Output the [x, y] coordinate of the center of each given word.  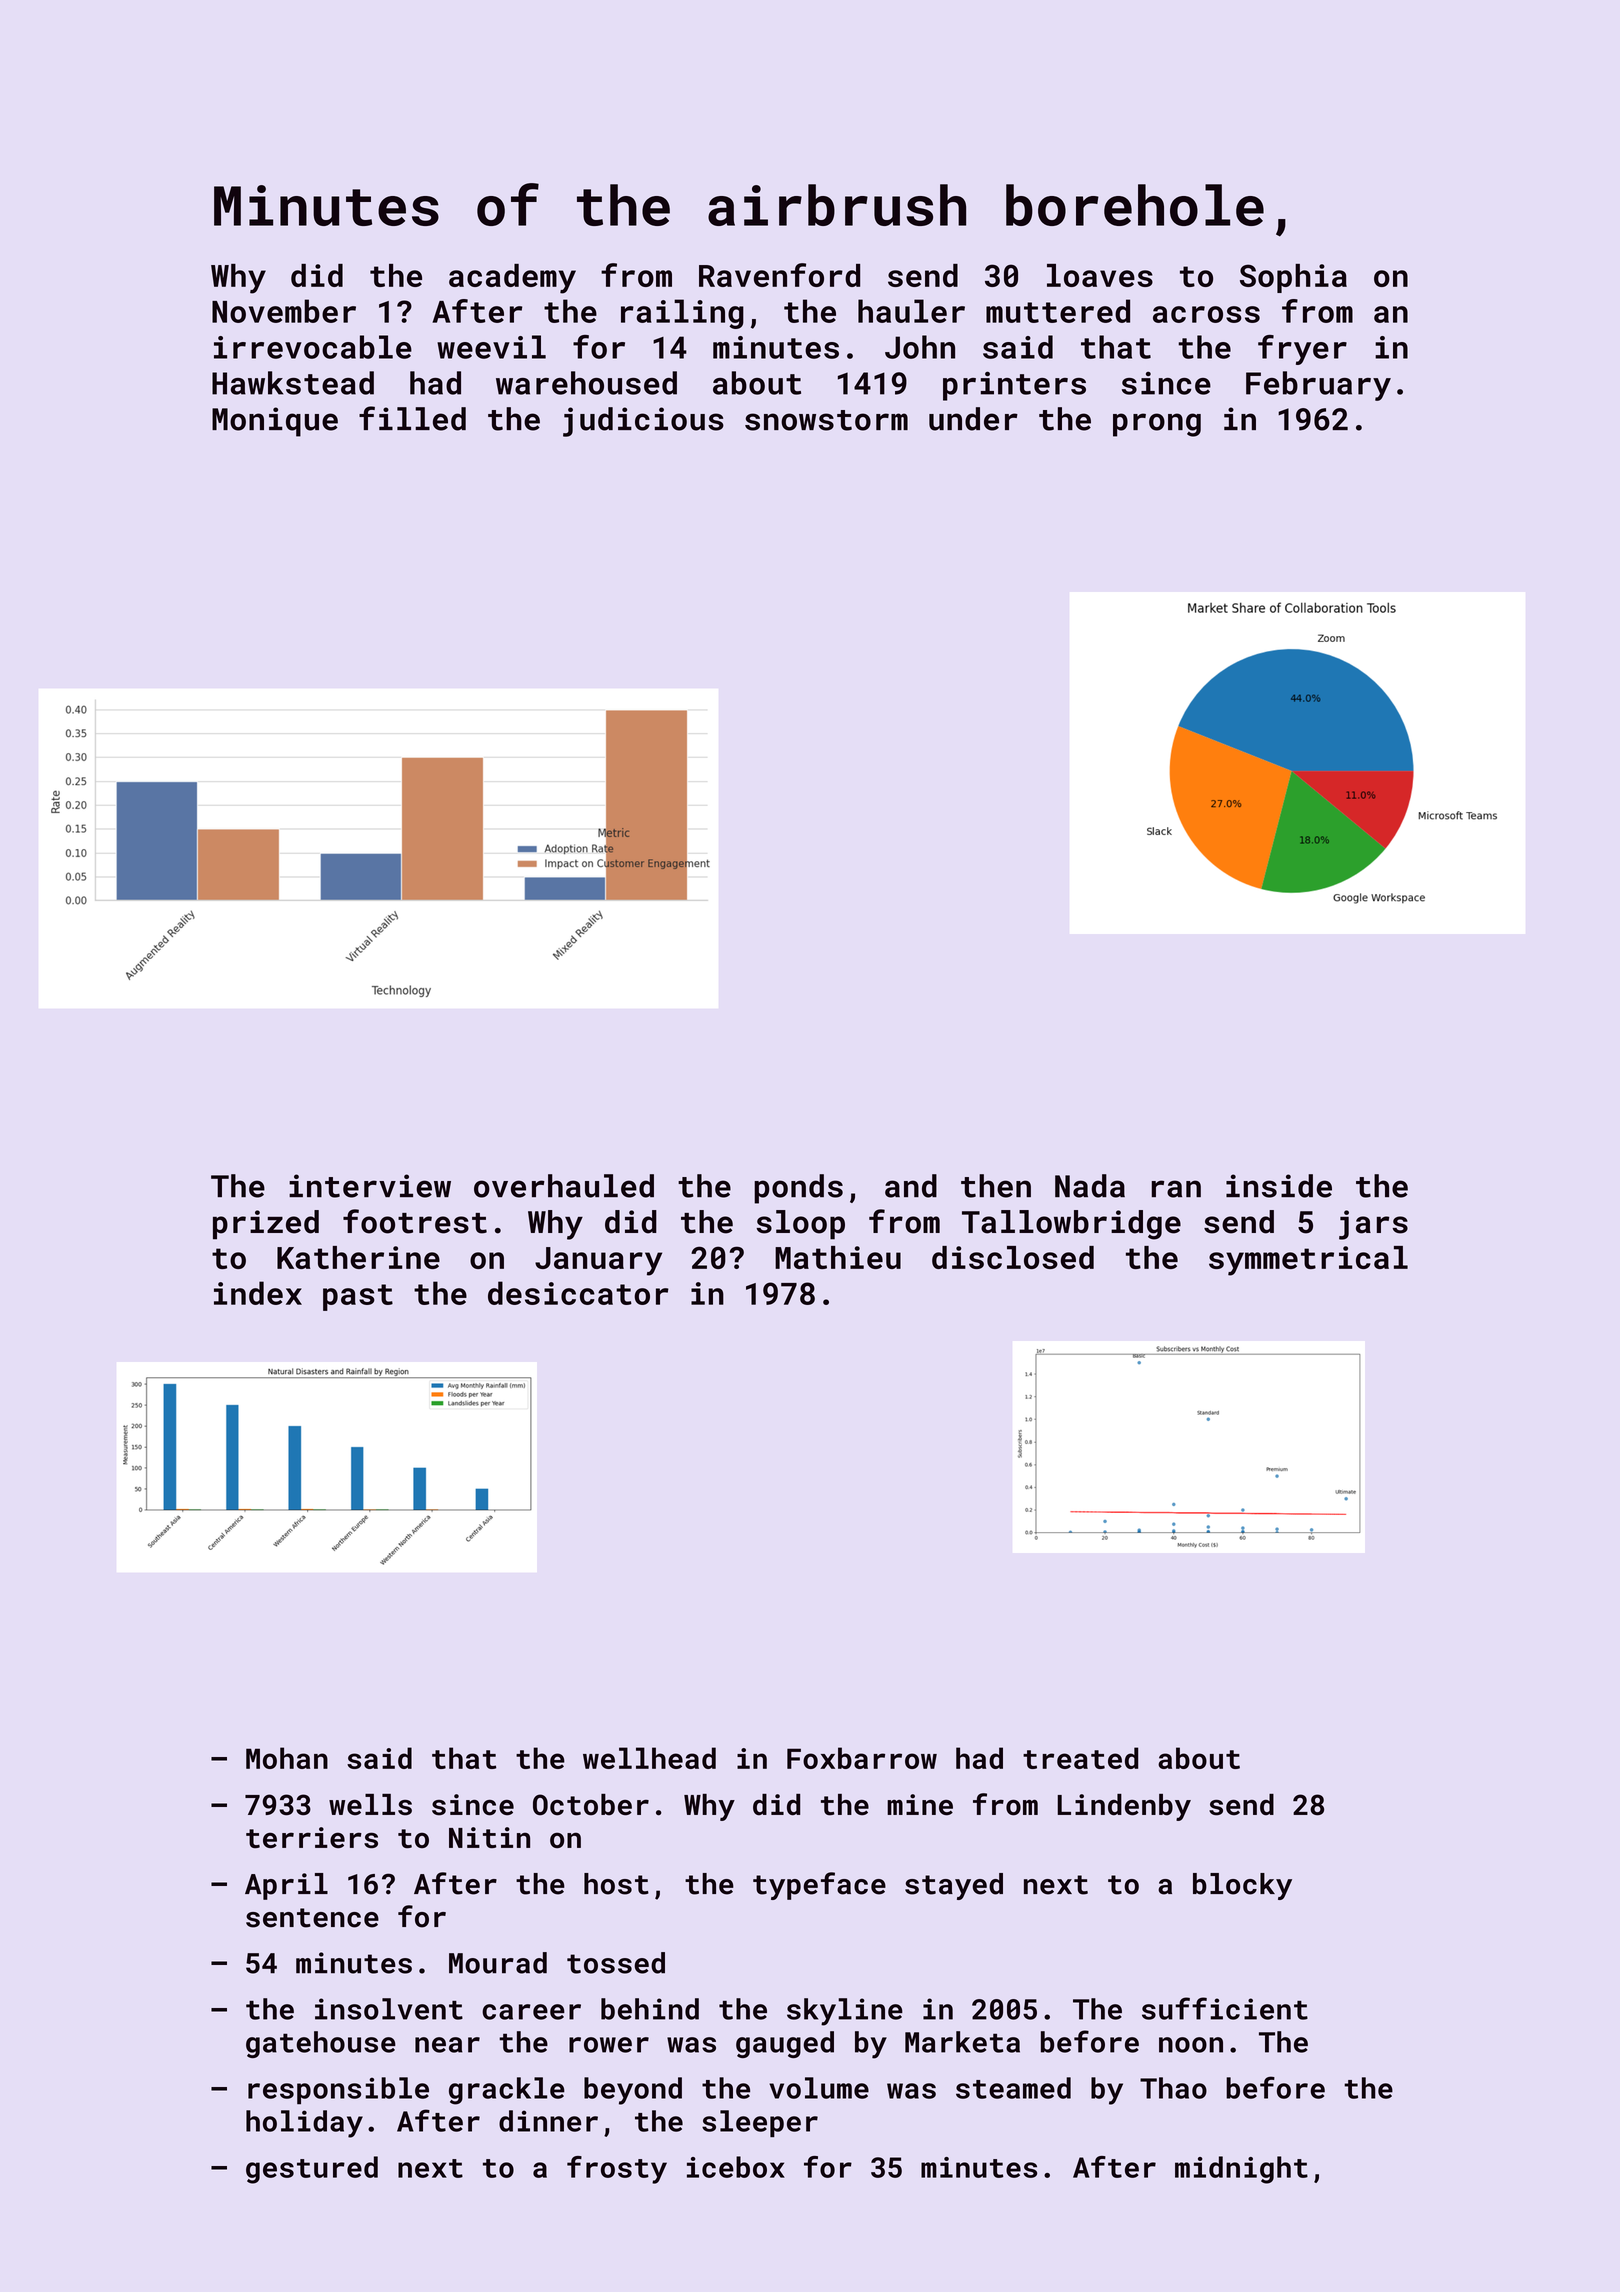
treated [1080, 1758]
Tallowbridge [1071, 1225]
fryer [1302, 350]
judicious [643, 422]
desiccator [578, 1293]
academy [512, 279]
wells [370, 1805]
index [258, 1293]
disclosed [1013, 1257]
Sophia [1293, 278]
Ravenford [779, 275]
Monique [275, 422]
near [447, 2045]
